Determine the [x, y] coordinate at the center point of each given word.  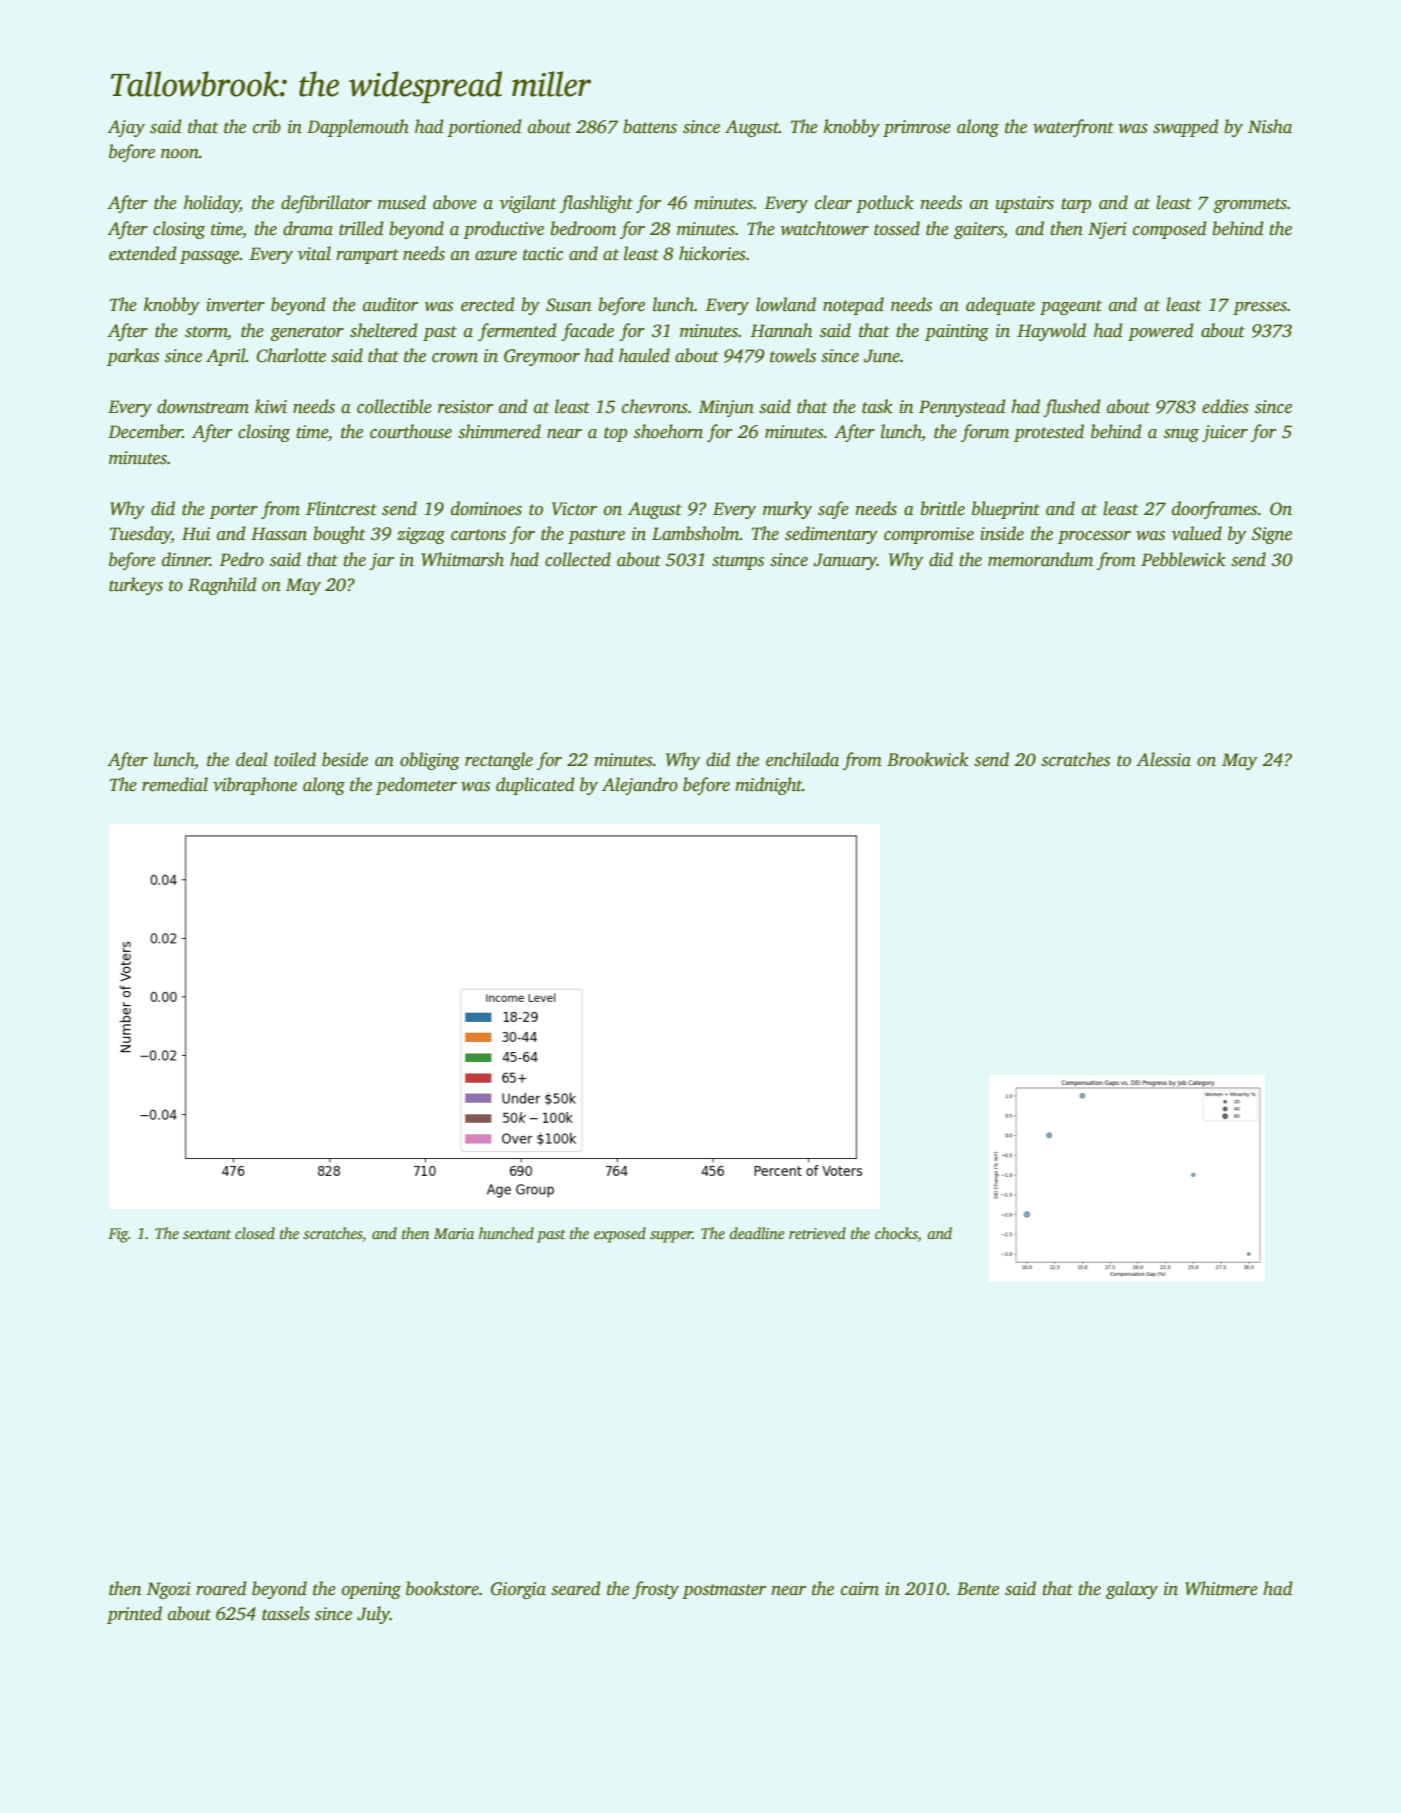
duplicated [535, 786]
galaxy [1132, 1590]
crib [267, 126]
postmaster [724, 1591]
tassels [286, 1613]
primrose [917, 128]
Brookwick [928, 759]
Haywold [1051, 332]
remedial [175, 784]
